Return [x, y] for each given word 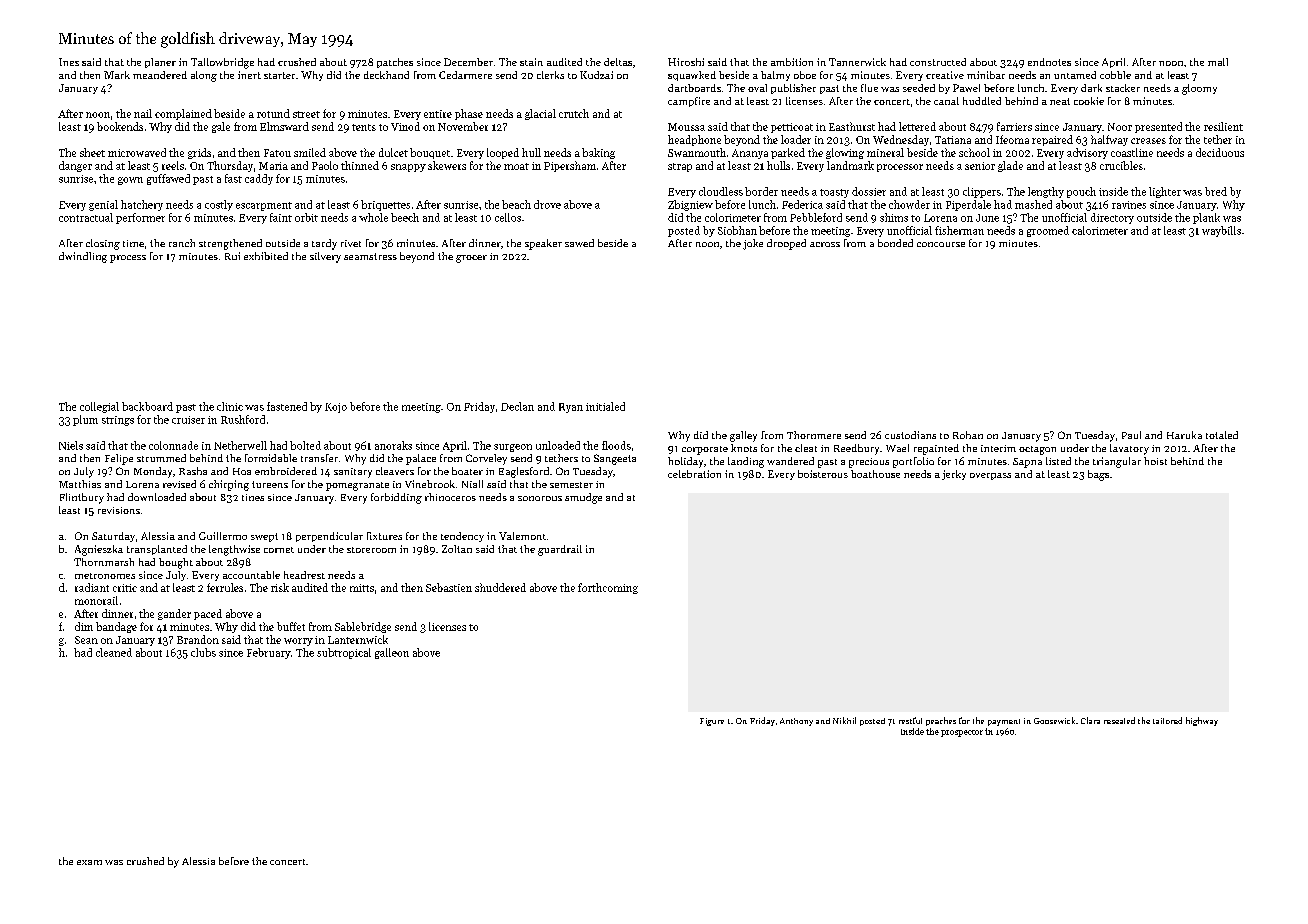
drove [547, 204]
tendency [462, 537]
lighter [1165, 192]
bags [1098, 475]
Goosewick [1054, 720]
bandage [116, 627]
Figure [712, 722]
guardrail [560, 550]
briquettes [385, 205]
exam [89, 862]
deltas [618, 62]
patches [395, 63]
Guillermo [223, 536]
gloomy [1199, 89]
